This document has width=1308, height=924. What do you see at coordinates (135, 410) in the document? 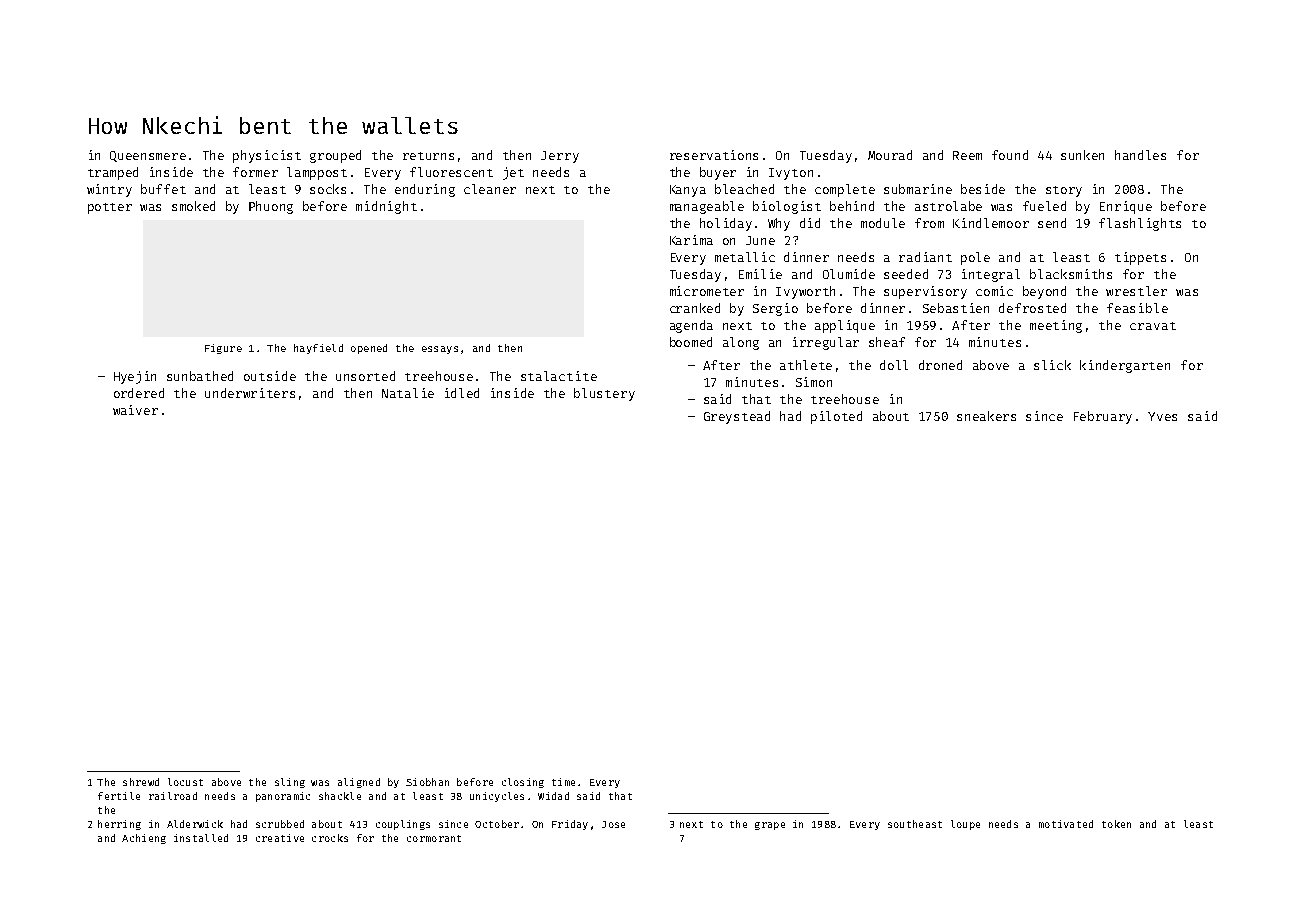
I see `waiver` at bounding box center [135, 410].
